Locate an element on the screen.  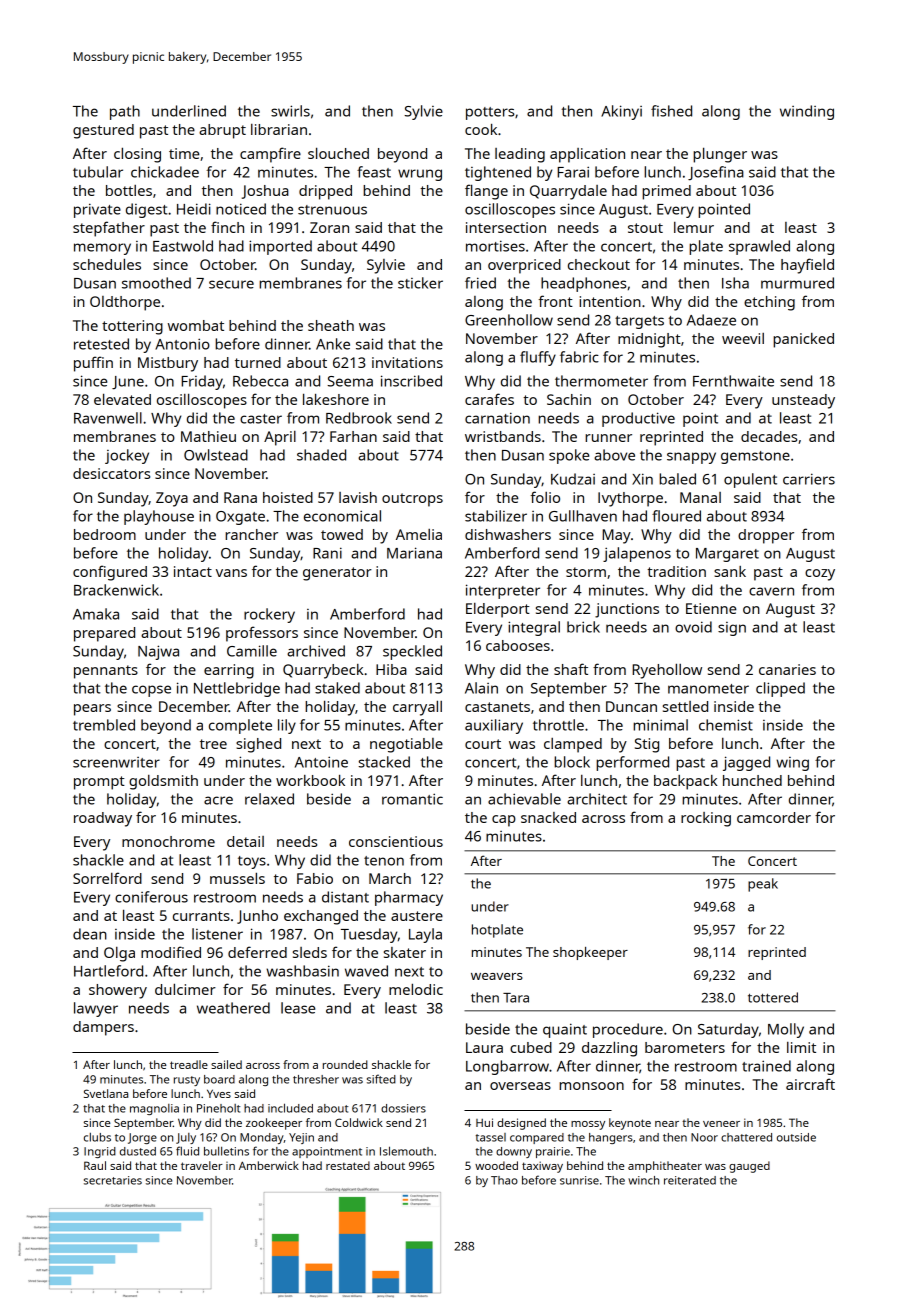
hoisted is located at coordinates (288, 497).
